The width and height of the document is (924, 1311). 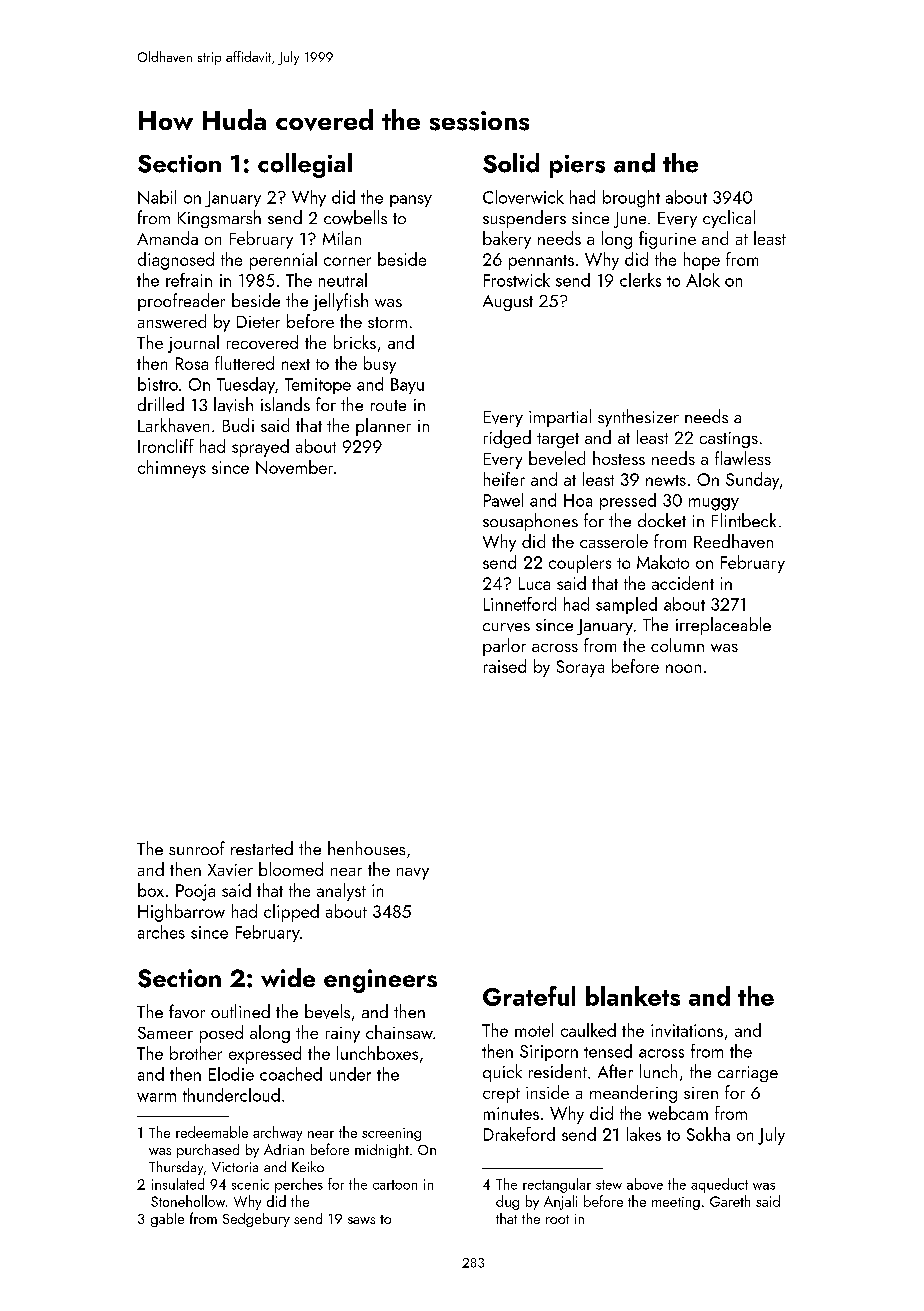 What do you see at coordinates (503, 500) in the document?
I see `Pawel` at bounding box center [503, 500].
